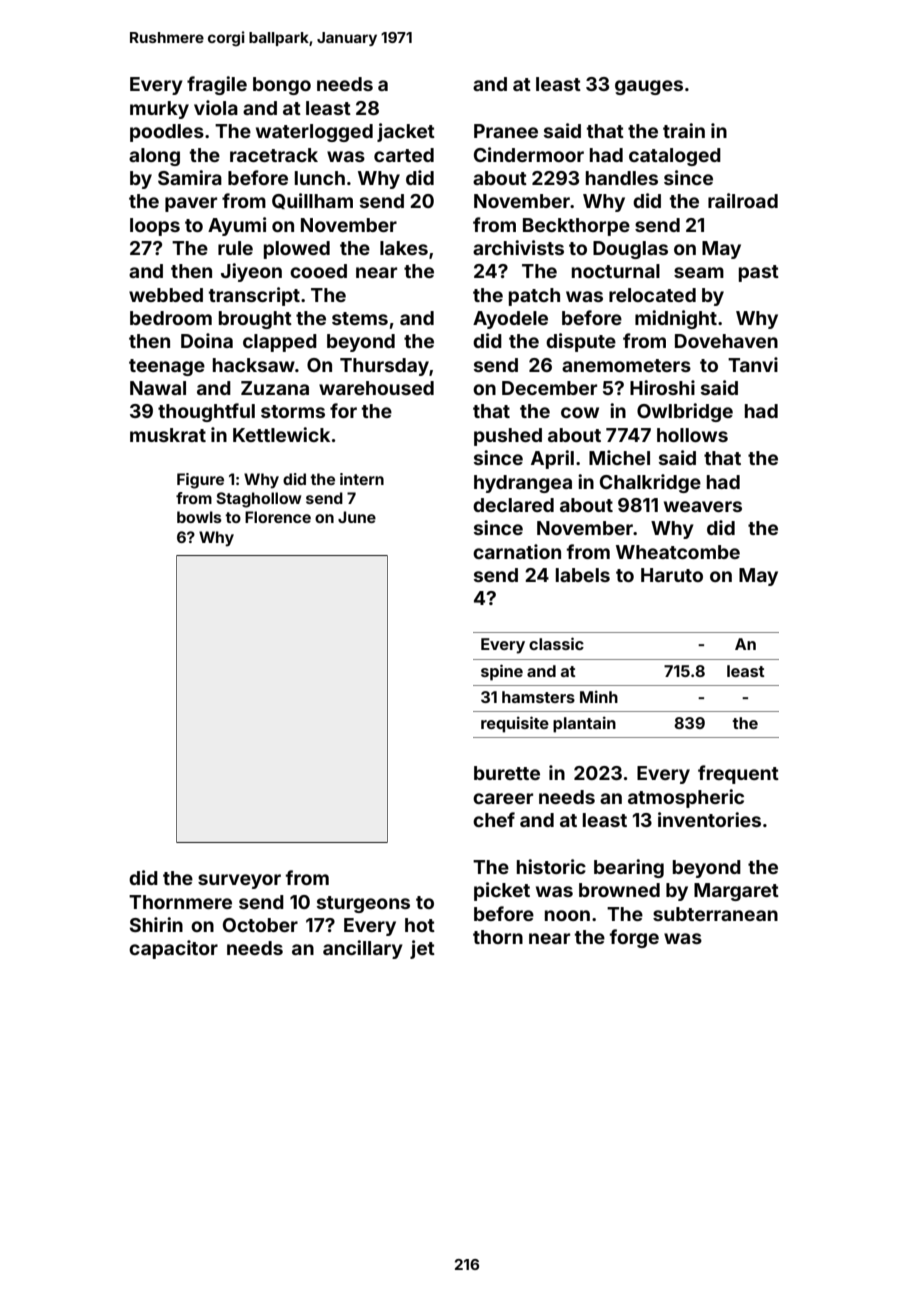  Describe the element at coordinates (507, 773) in the document. I see `burette` at that location.
